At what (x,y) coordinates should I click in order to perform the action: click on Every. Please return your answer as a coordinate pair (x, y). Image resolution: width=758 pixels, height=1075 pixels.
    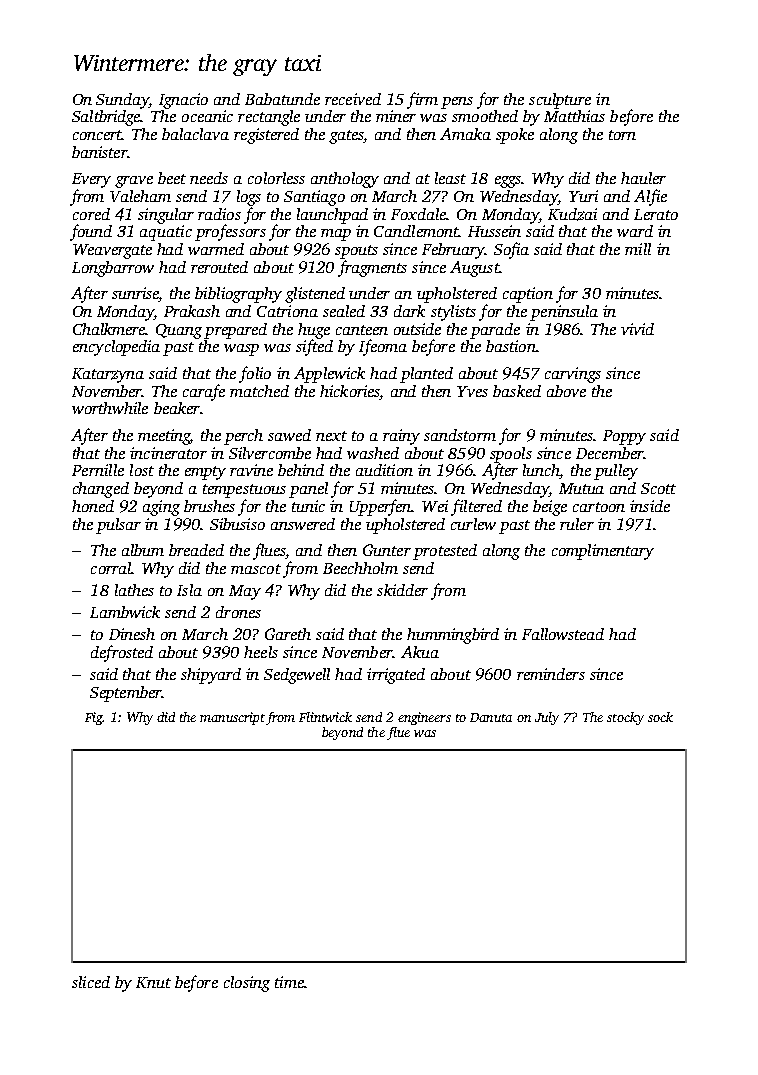
    Looking at the image, I should click on (91, 180).
